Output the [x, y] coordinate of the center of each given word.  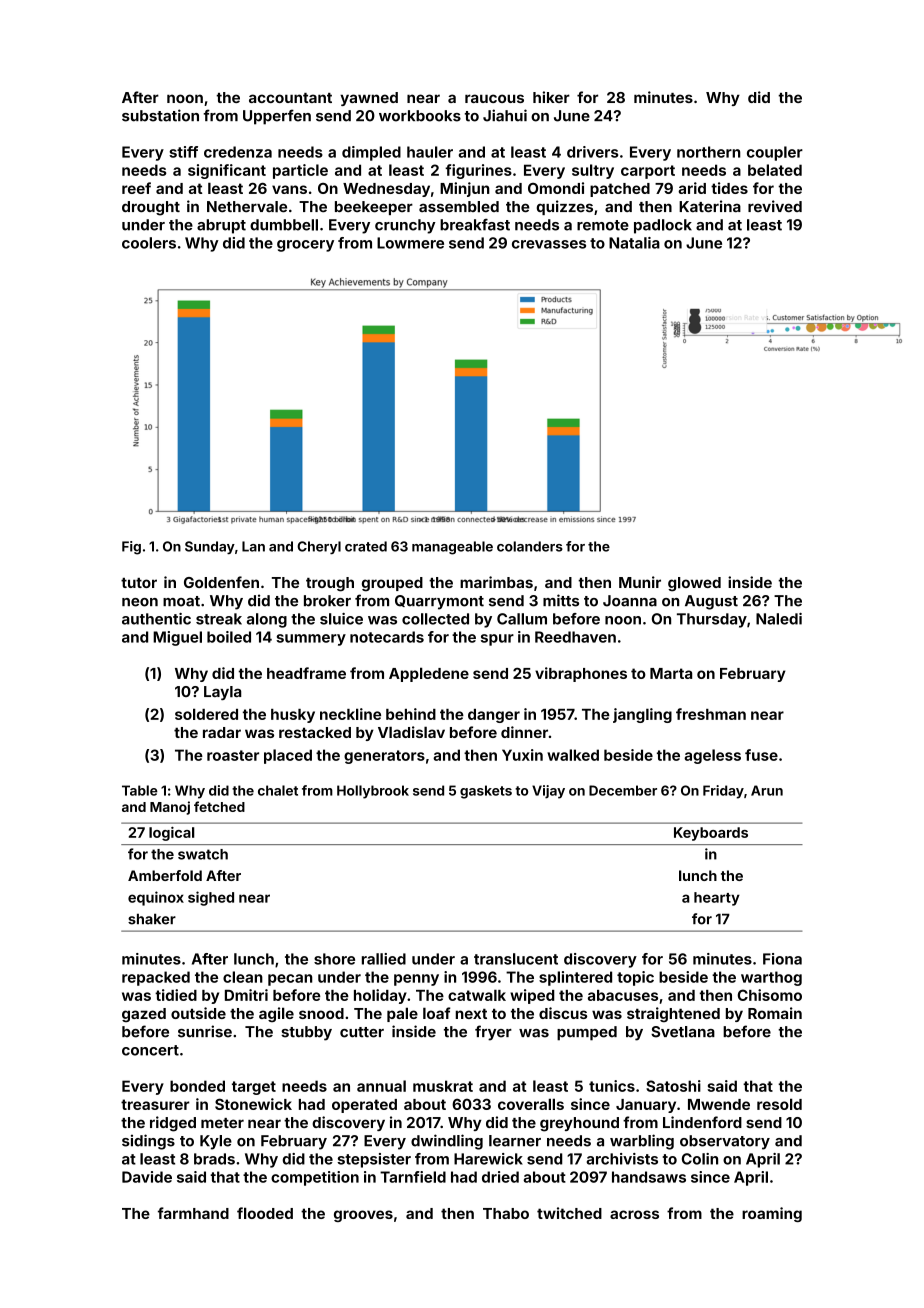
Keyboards [711, 834]
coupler [775, 153]
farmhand [193, 1213]
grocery [305, 246]
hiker [551, 97]
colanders [530, 546]
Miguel [177, 638]
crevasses [549, 244]
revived [775, 206]
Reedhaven [575, 637]
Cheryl [319, 547]
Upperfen [277, 117]
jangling [642, 715]
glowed [694, 584]
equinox [156, 898]
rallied [384, 959]
